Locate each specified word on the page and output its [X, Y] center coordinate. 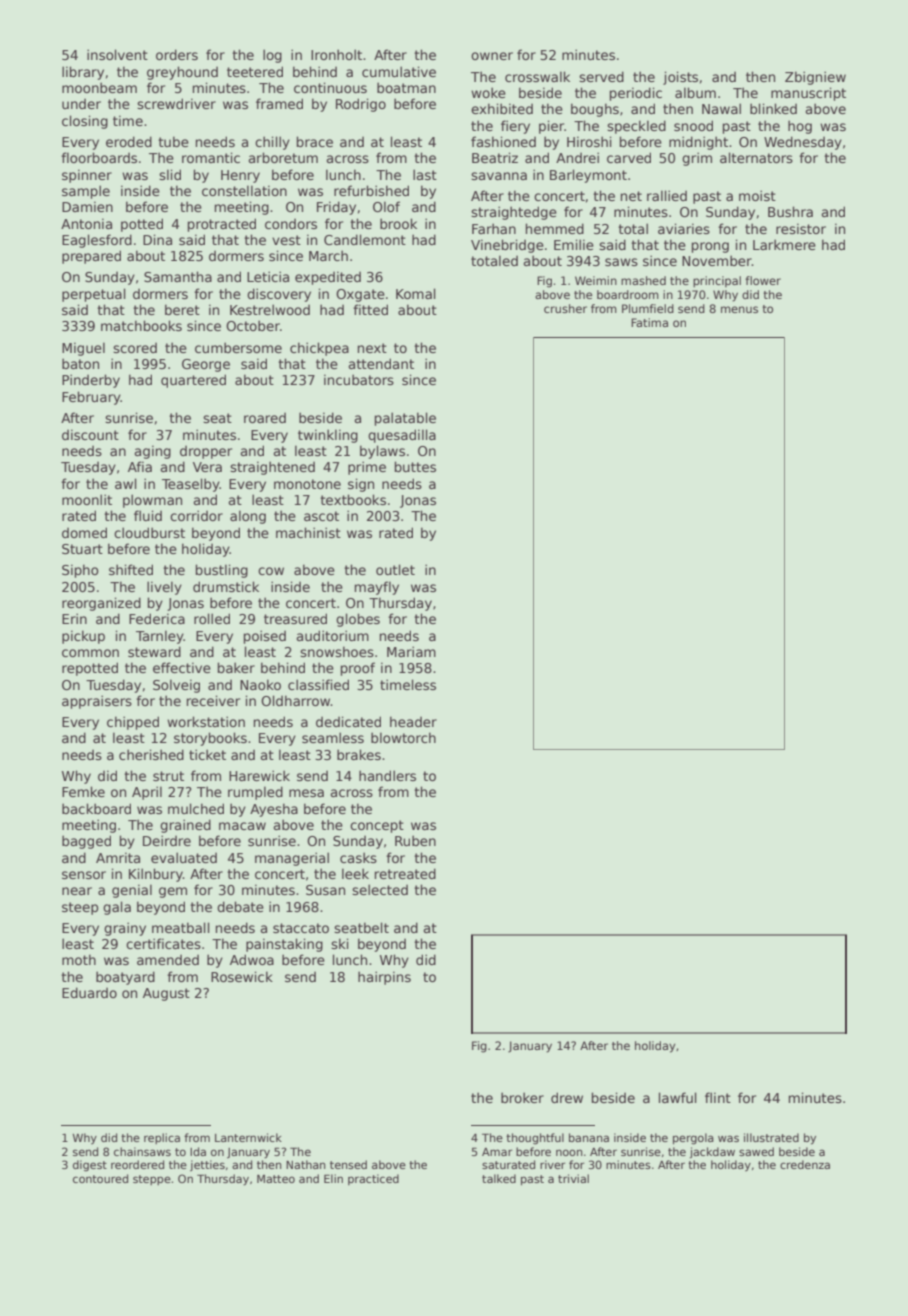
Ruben [415, 840]
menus [739, 309]
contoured [100, 1178]
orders [177, 54]
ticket [207, 754]
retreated [405, 873]
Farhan [494, 228]
